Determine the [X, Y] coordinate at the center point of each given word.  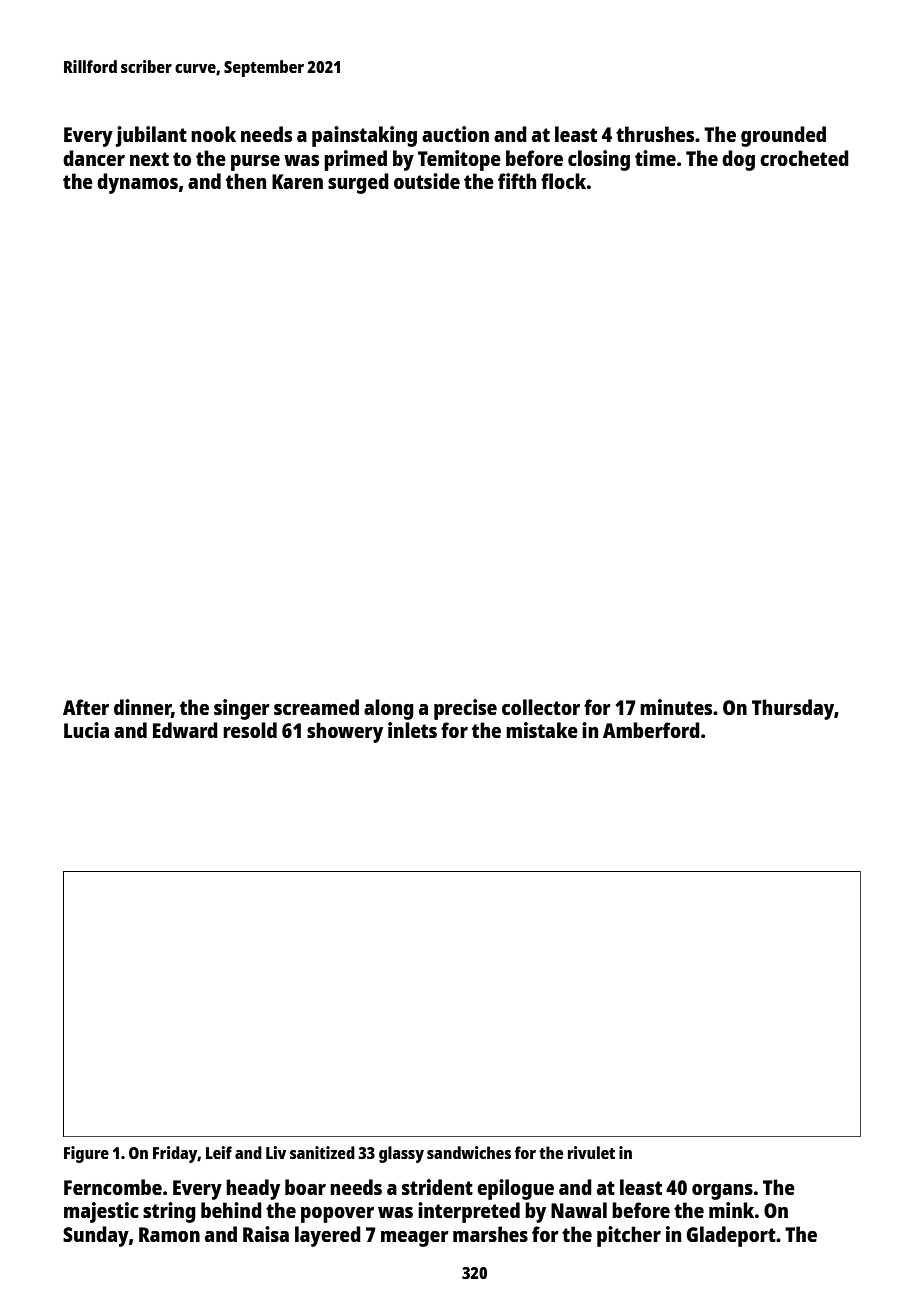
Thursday [793, 709]
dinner [142, 708]
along [389, 709]
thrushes [655, 134]
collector [541, 707]
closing [599, 160]
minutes [676, 707]
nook [213, 134]
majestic [101, 1212]
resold [250, 730]
